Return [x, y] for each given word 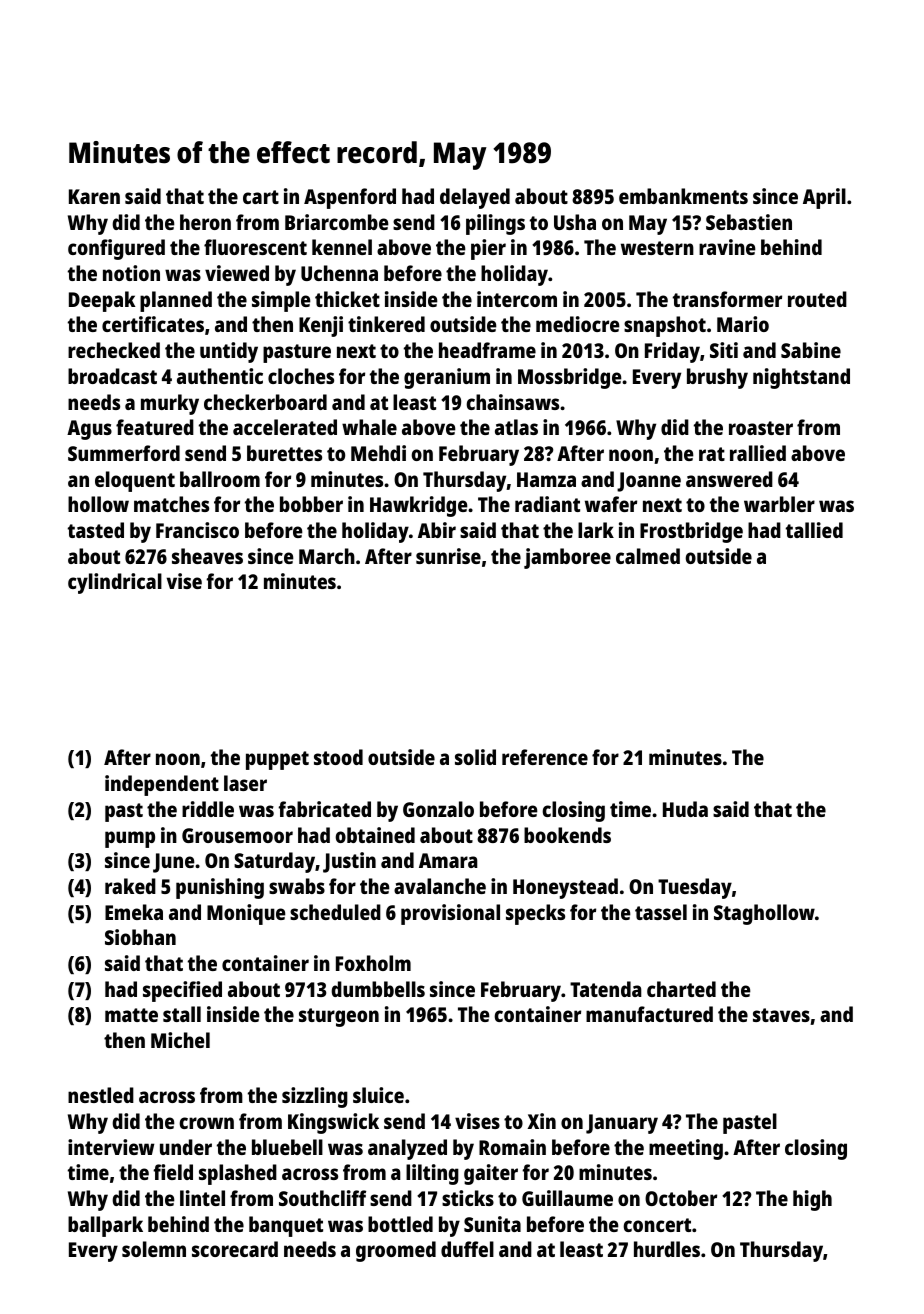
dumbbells [378, 989]
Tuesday [695, 888]
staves [781, 1015]
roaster [761, 428]
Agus [89, 430]
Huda [685, 809]
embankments [683, 196]
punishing [220, 888]
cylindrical [115, 583]
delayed [475, 198]
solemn [154, 1249]
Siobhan [140, 937]
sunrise [448, 556]
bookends [567, 835]
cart [261, 197]
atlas [516, 427]
